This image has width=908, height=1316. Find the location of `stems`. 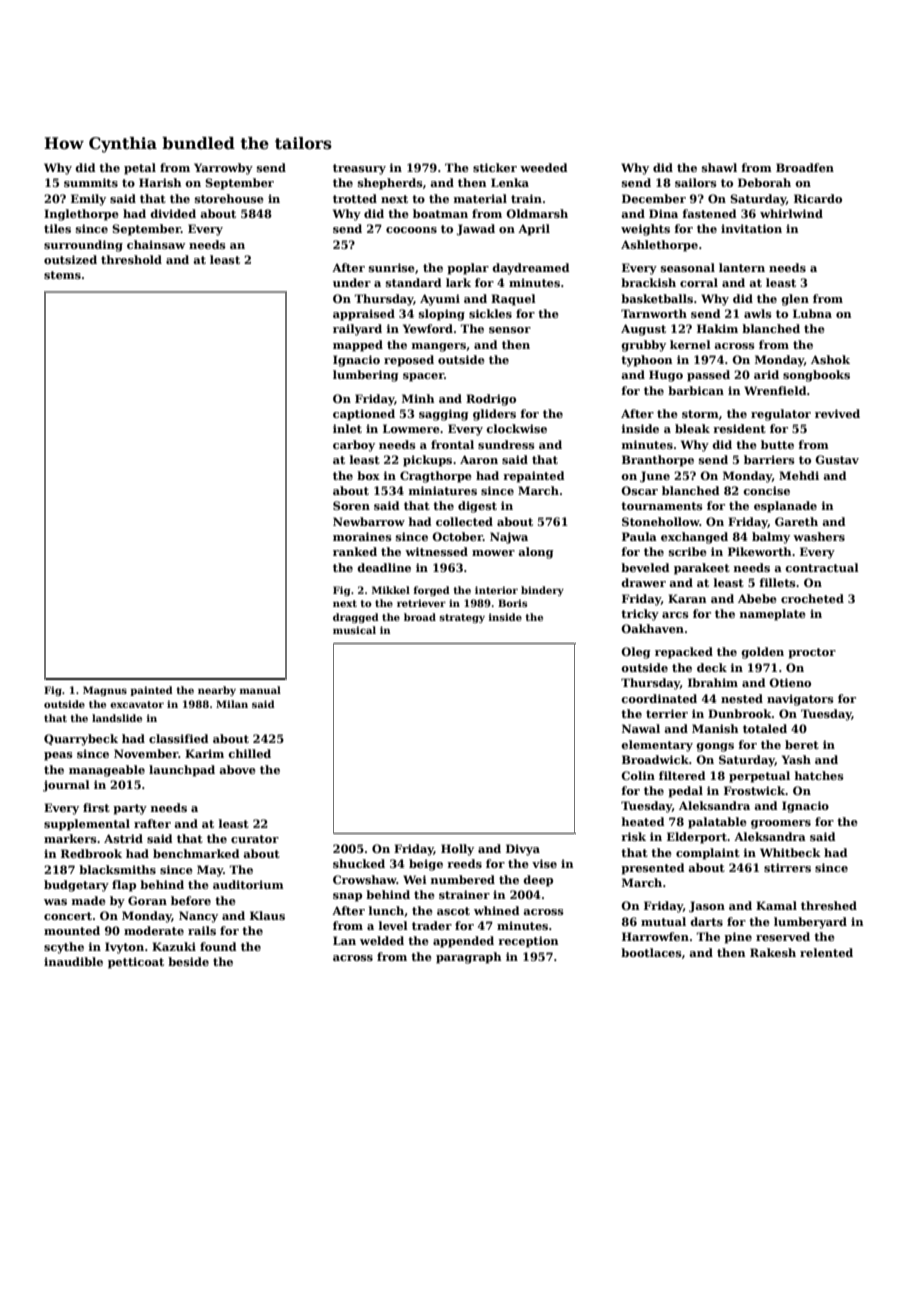

stems is located at coordinates (62, 275).
